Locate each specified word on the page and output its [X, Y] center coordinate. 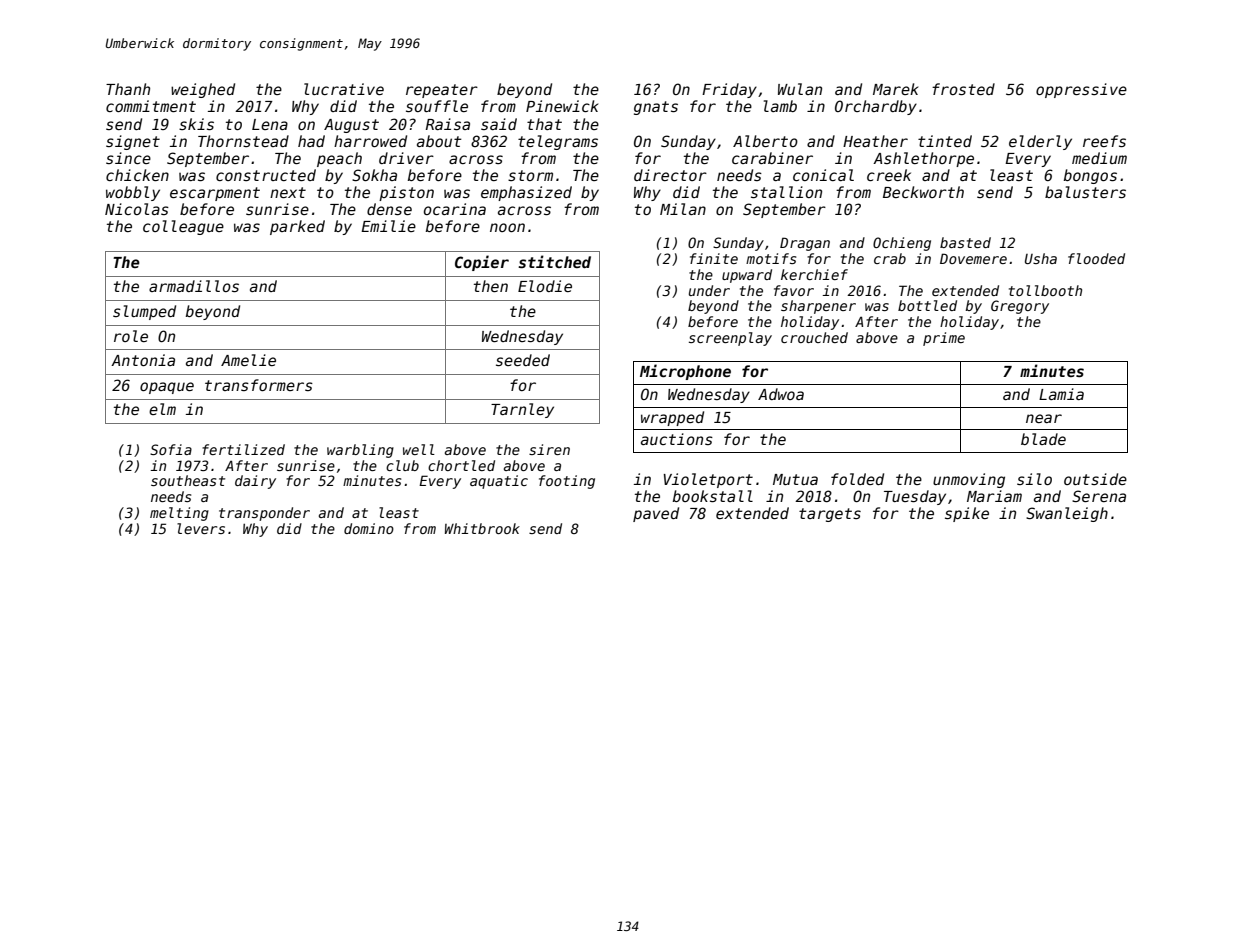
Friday [729, 90]
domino [369, 528]
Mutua [795, 479]
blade [1043, 439]
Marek [895, 89]
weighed [203, 90]
